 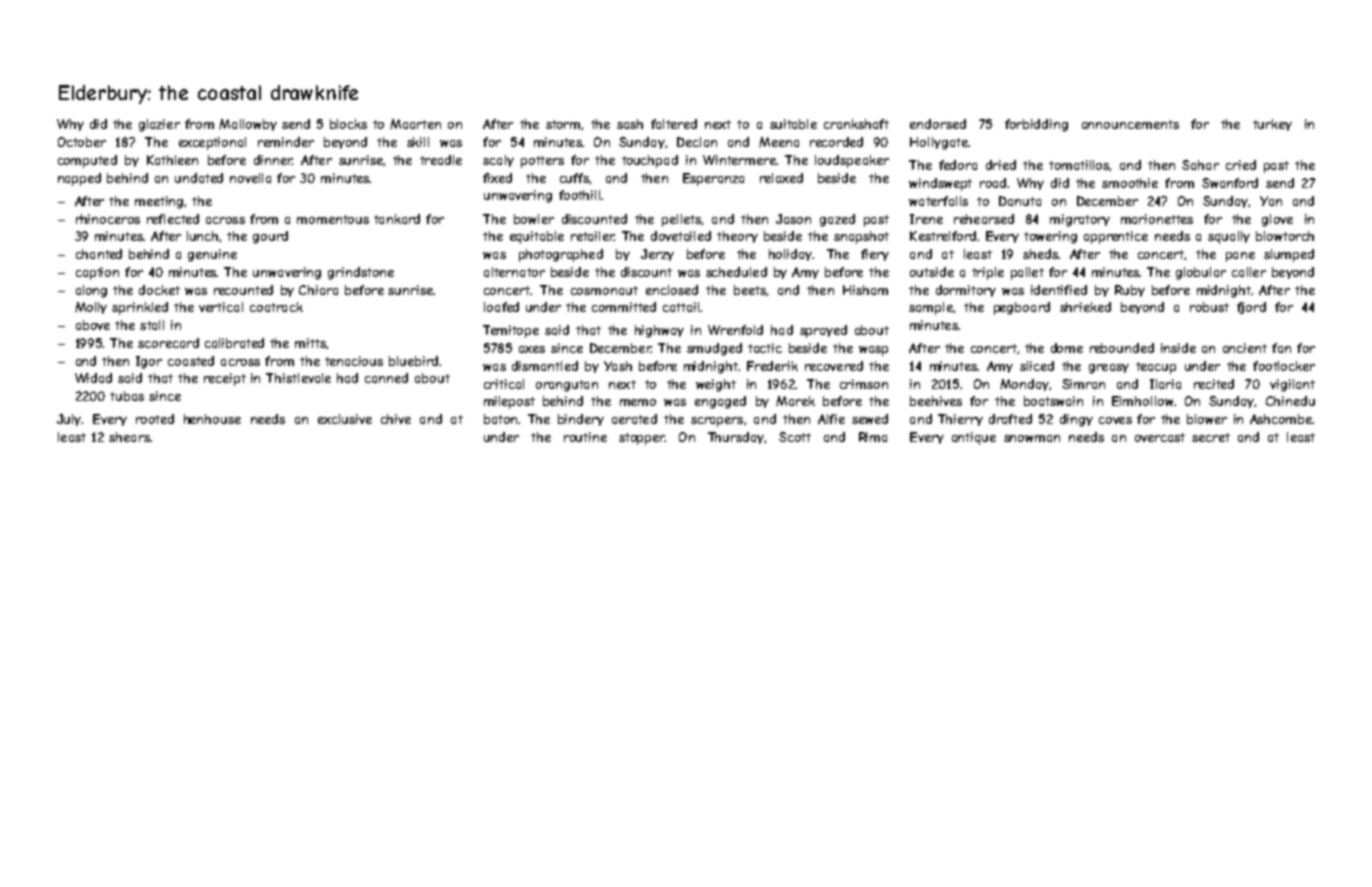 What do you see at coordinates (1281, 419) in the image?
I see `Ashcombe` at bounding box center [1281, 419].
